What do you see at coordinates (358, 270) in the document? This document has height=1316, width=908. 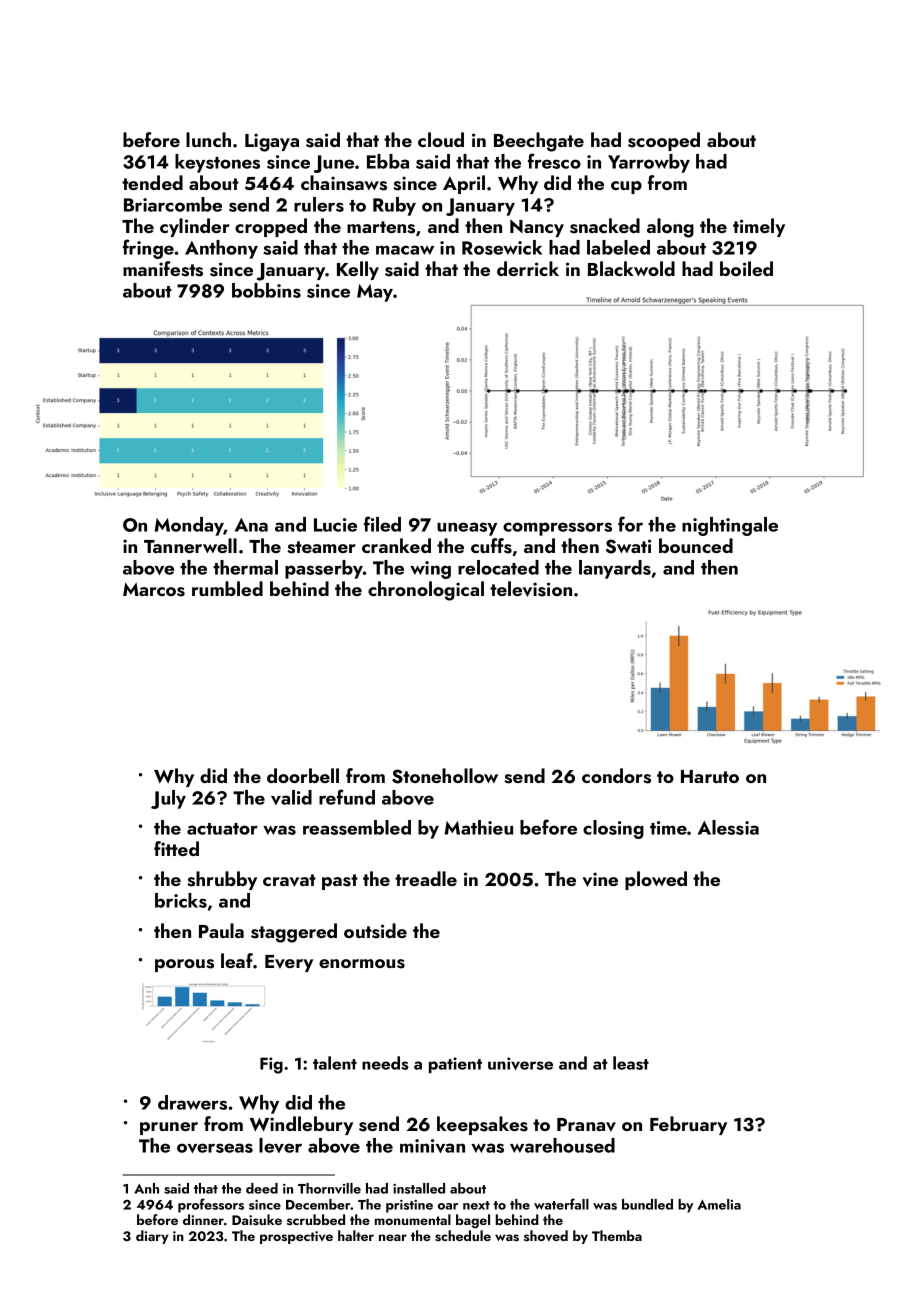 I see `Kelly` at bounding box center [358, 270].
